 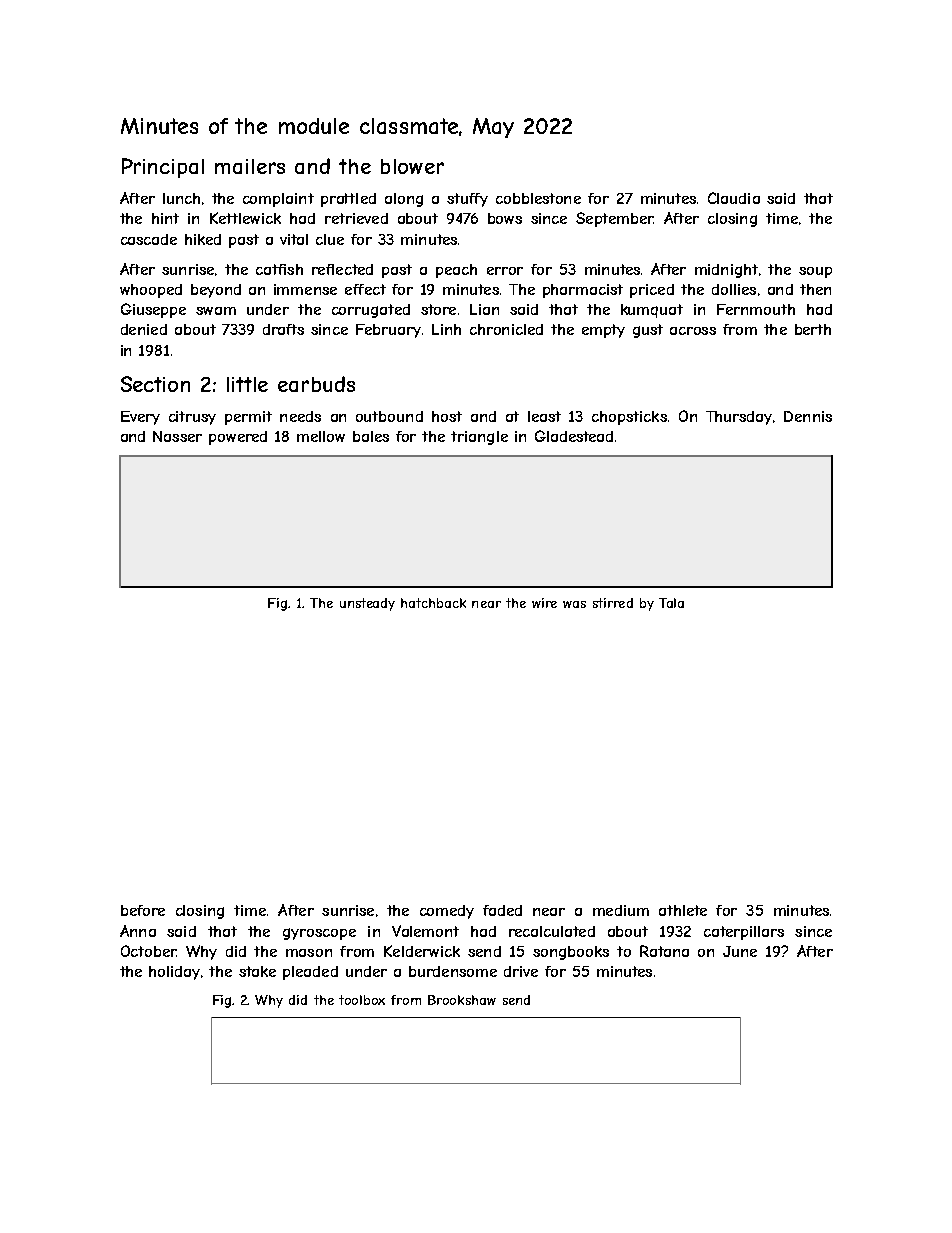 I want to click on faded, so click(x=502, y=910).
